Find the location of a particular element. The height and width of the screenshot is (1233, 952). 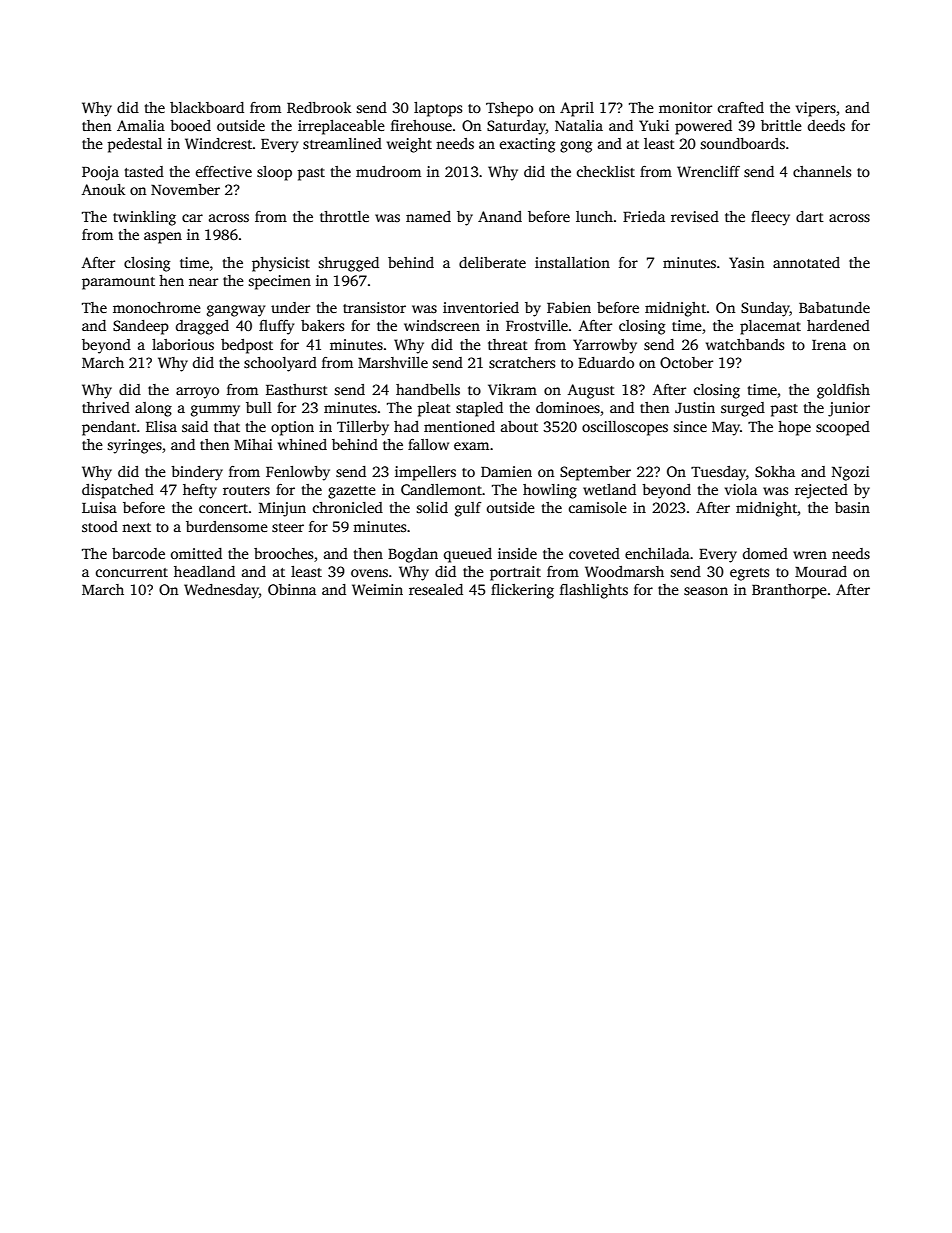

Wednesday is located at coordinates (221, 591).
